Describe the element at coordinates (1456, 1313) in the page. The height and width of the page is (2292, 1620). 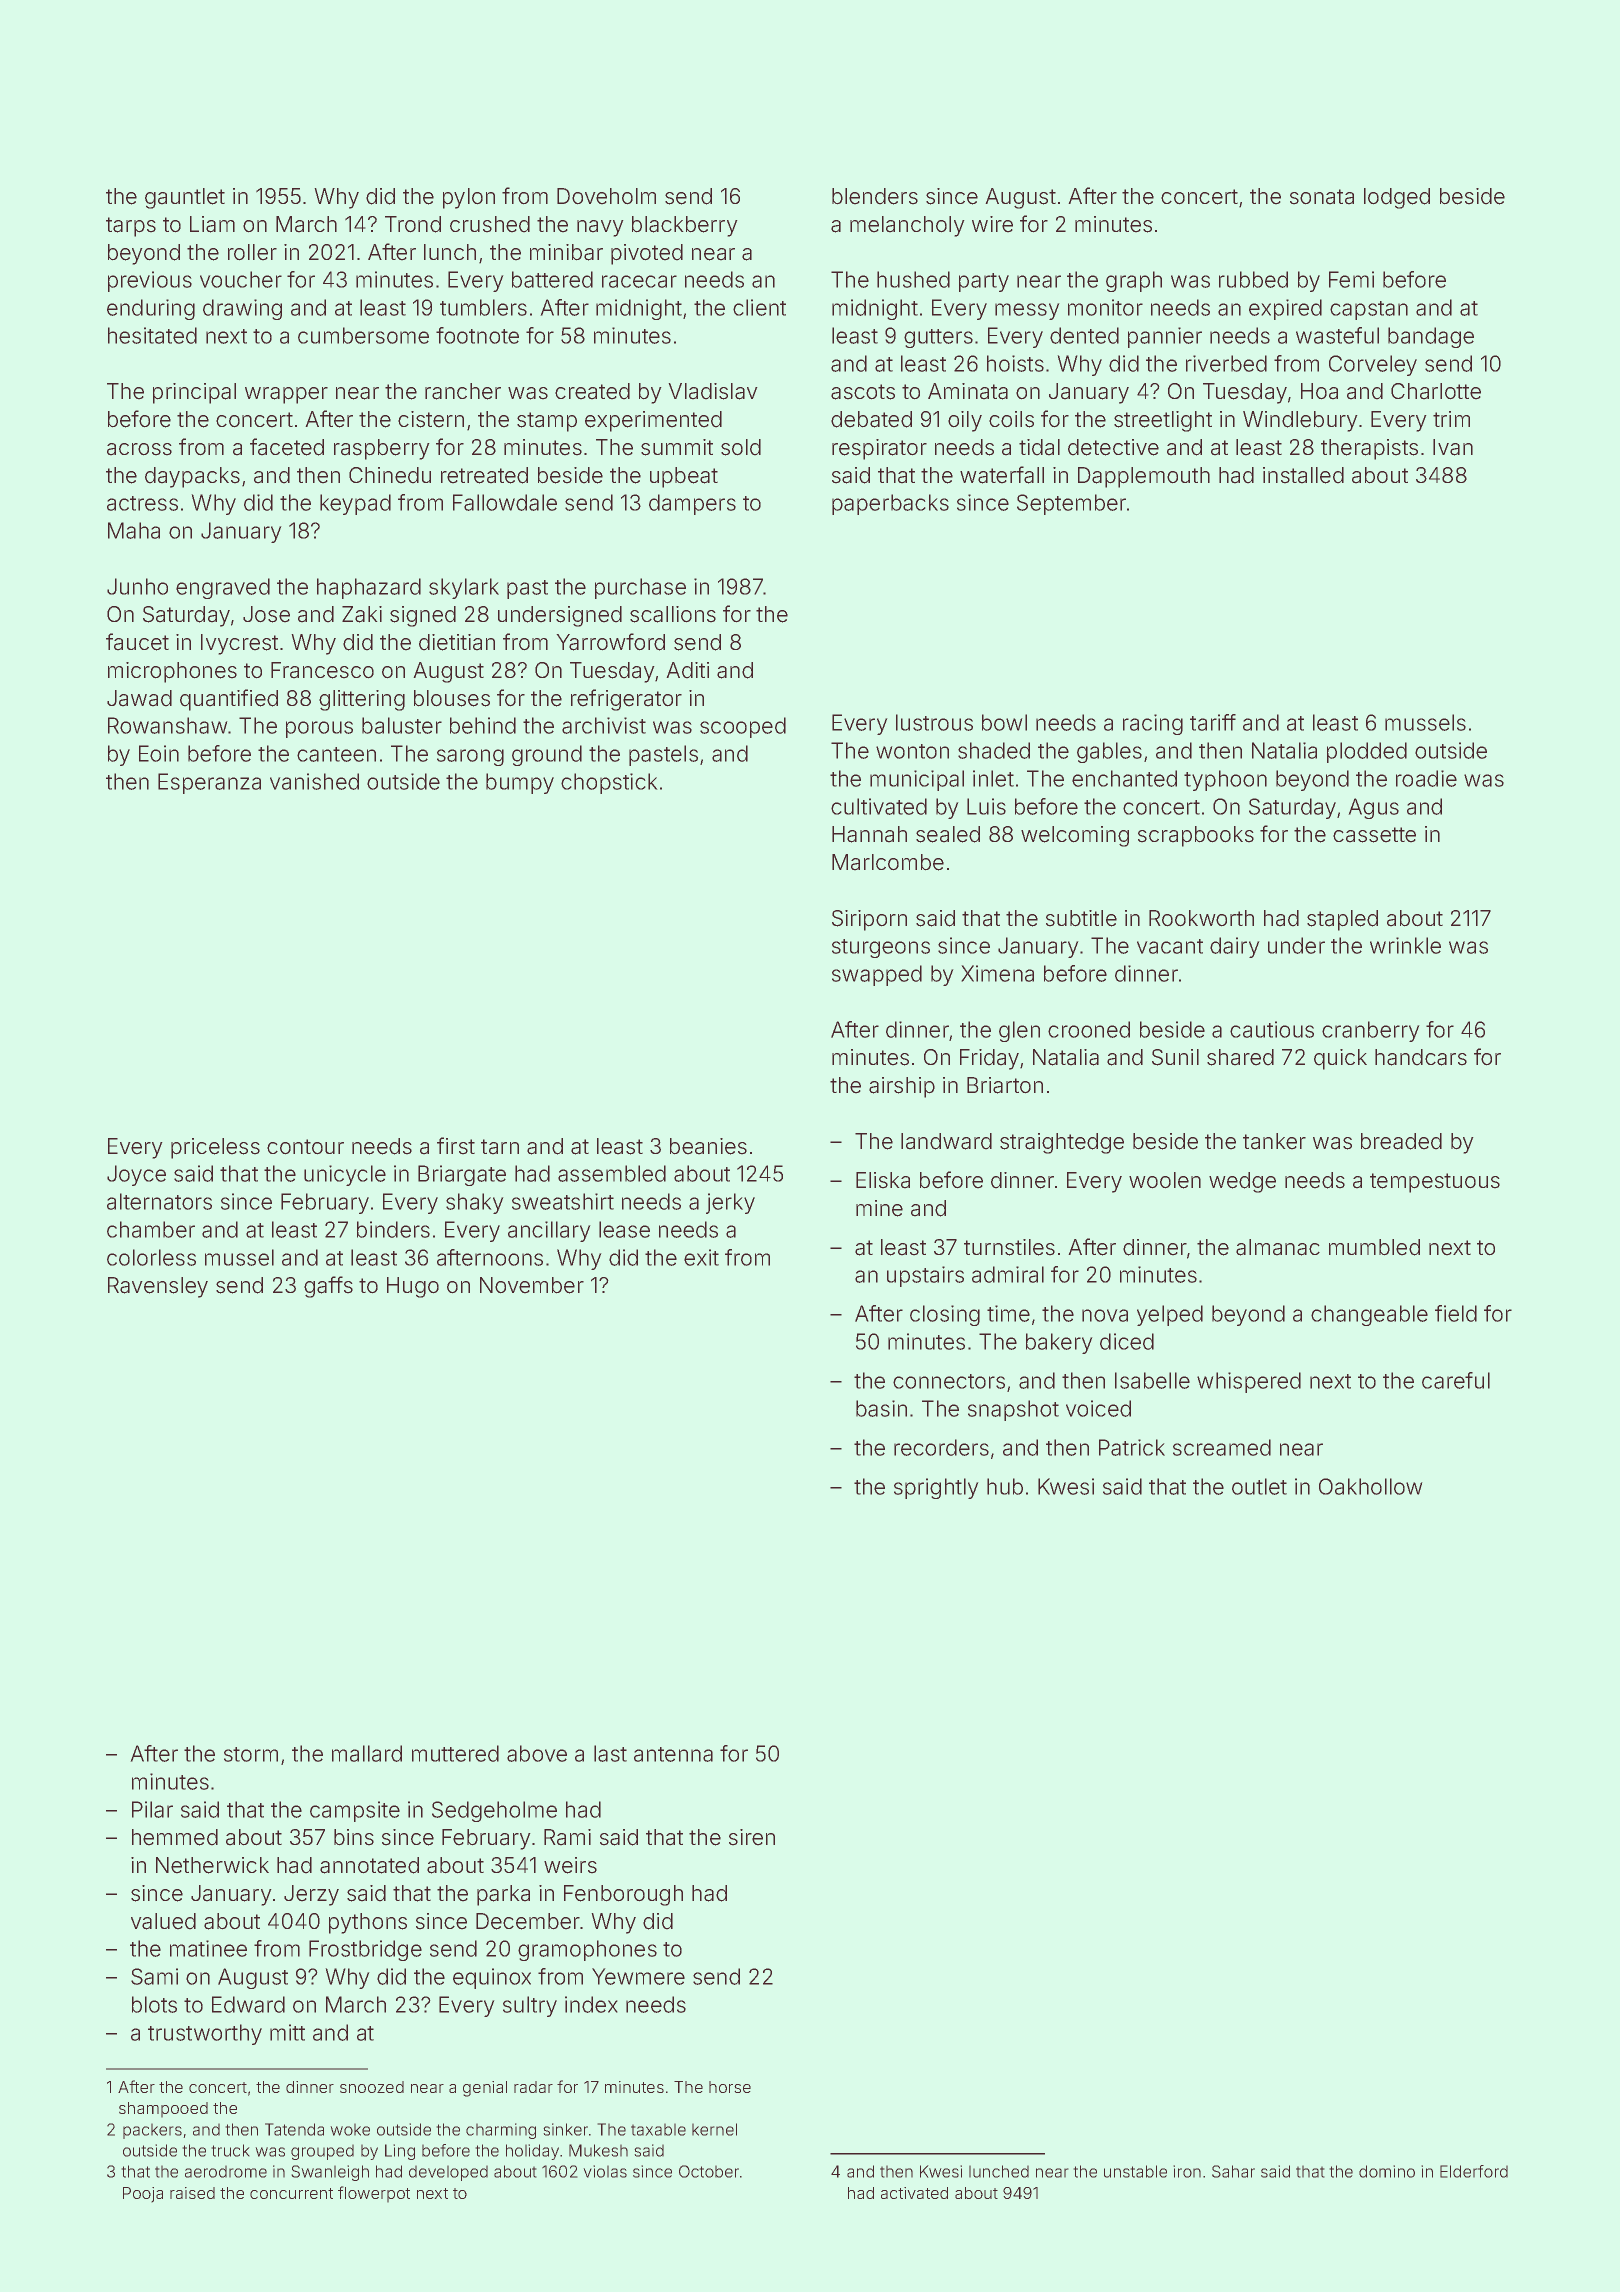
I see `field` at that location.
